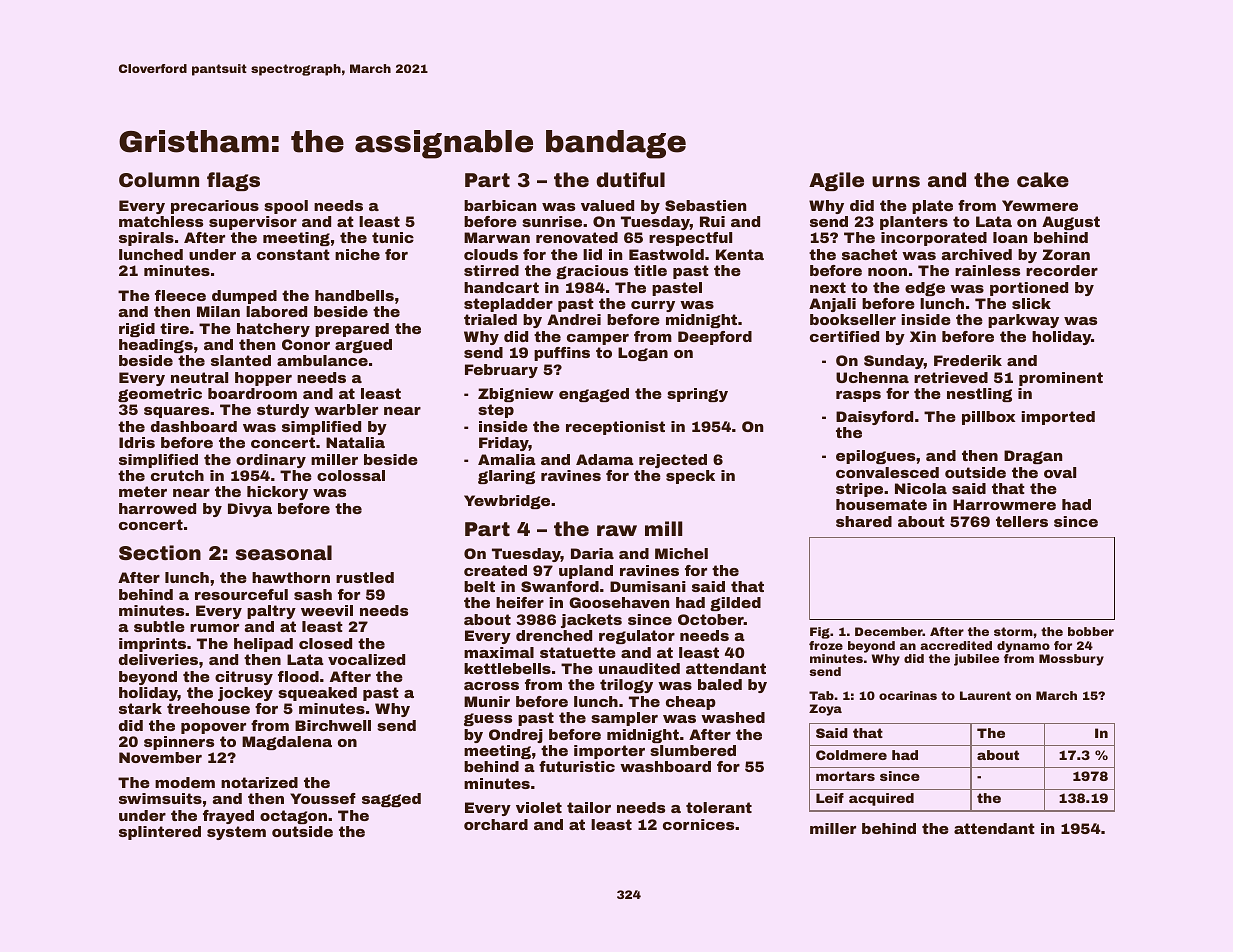  What do you see at coordinates (355, 442) in the image?
I see `Natalia` at bounding box center [355, 442].
